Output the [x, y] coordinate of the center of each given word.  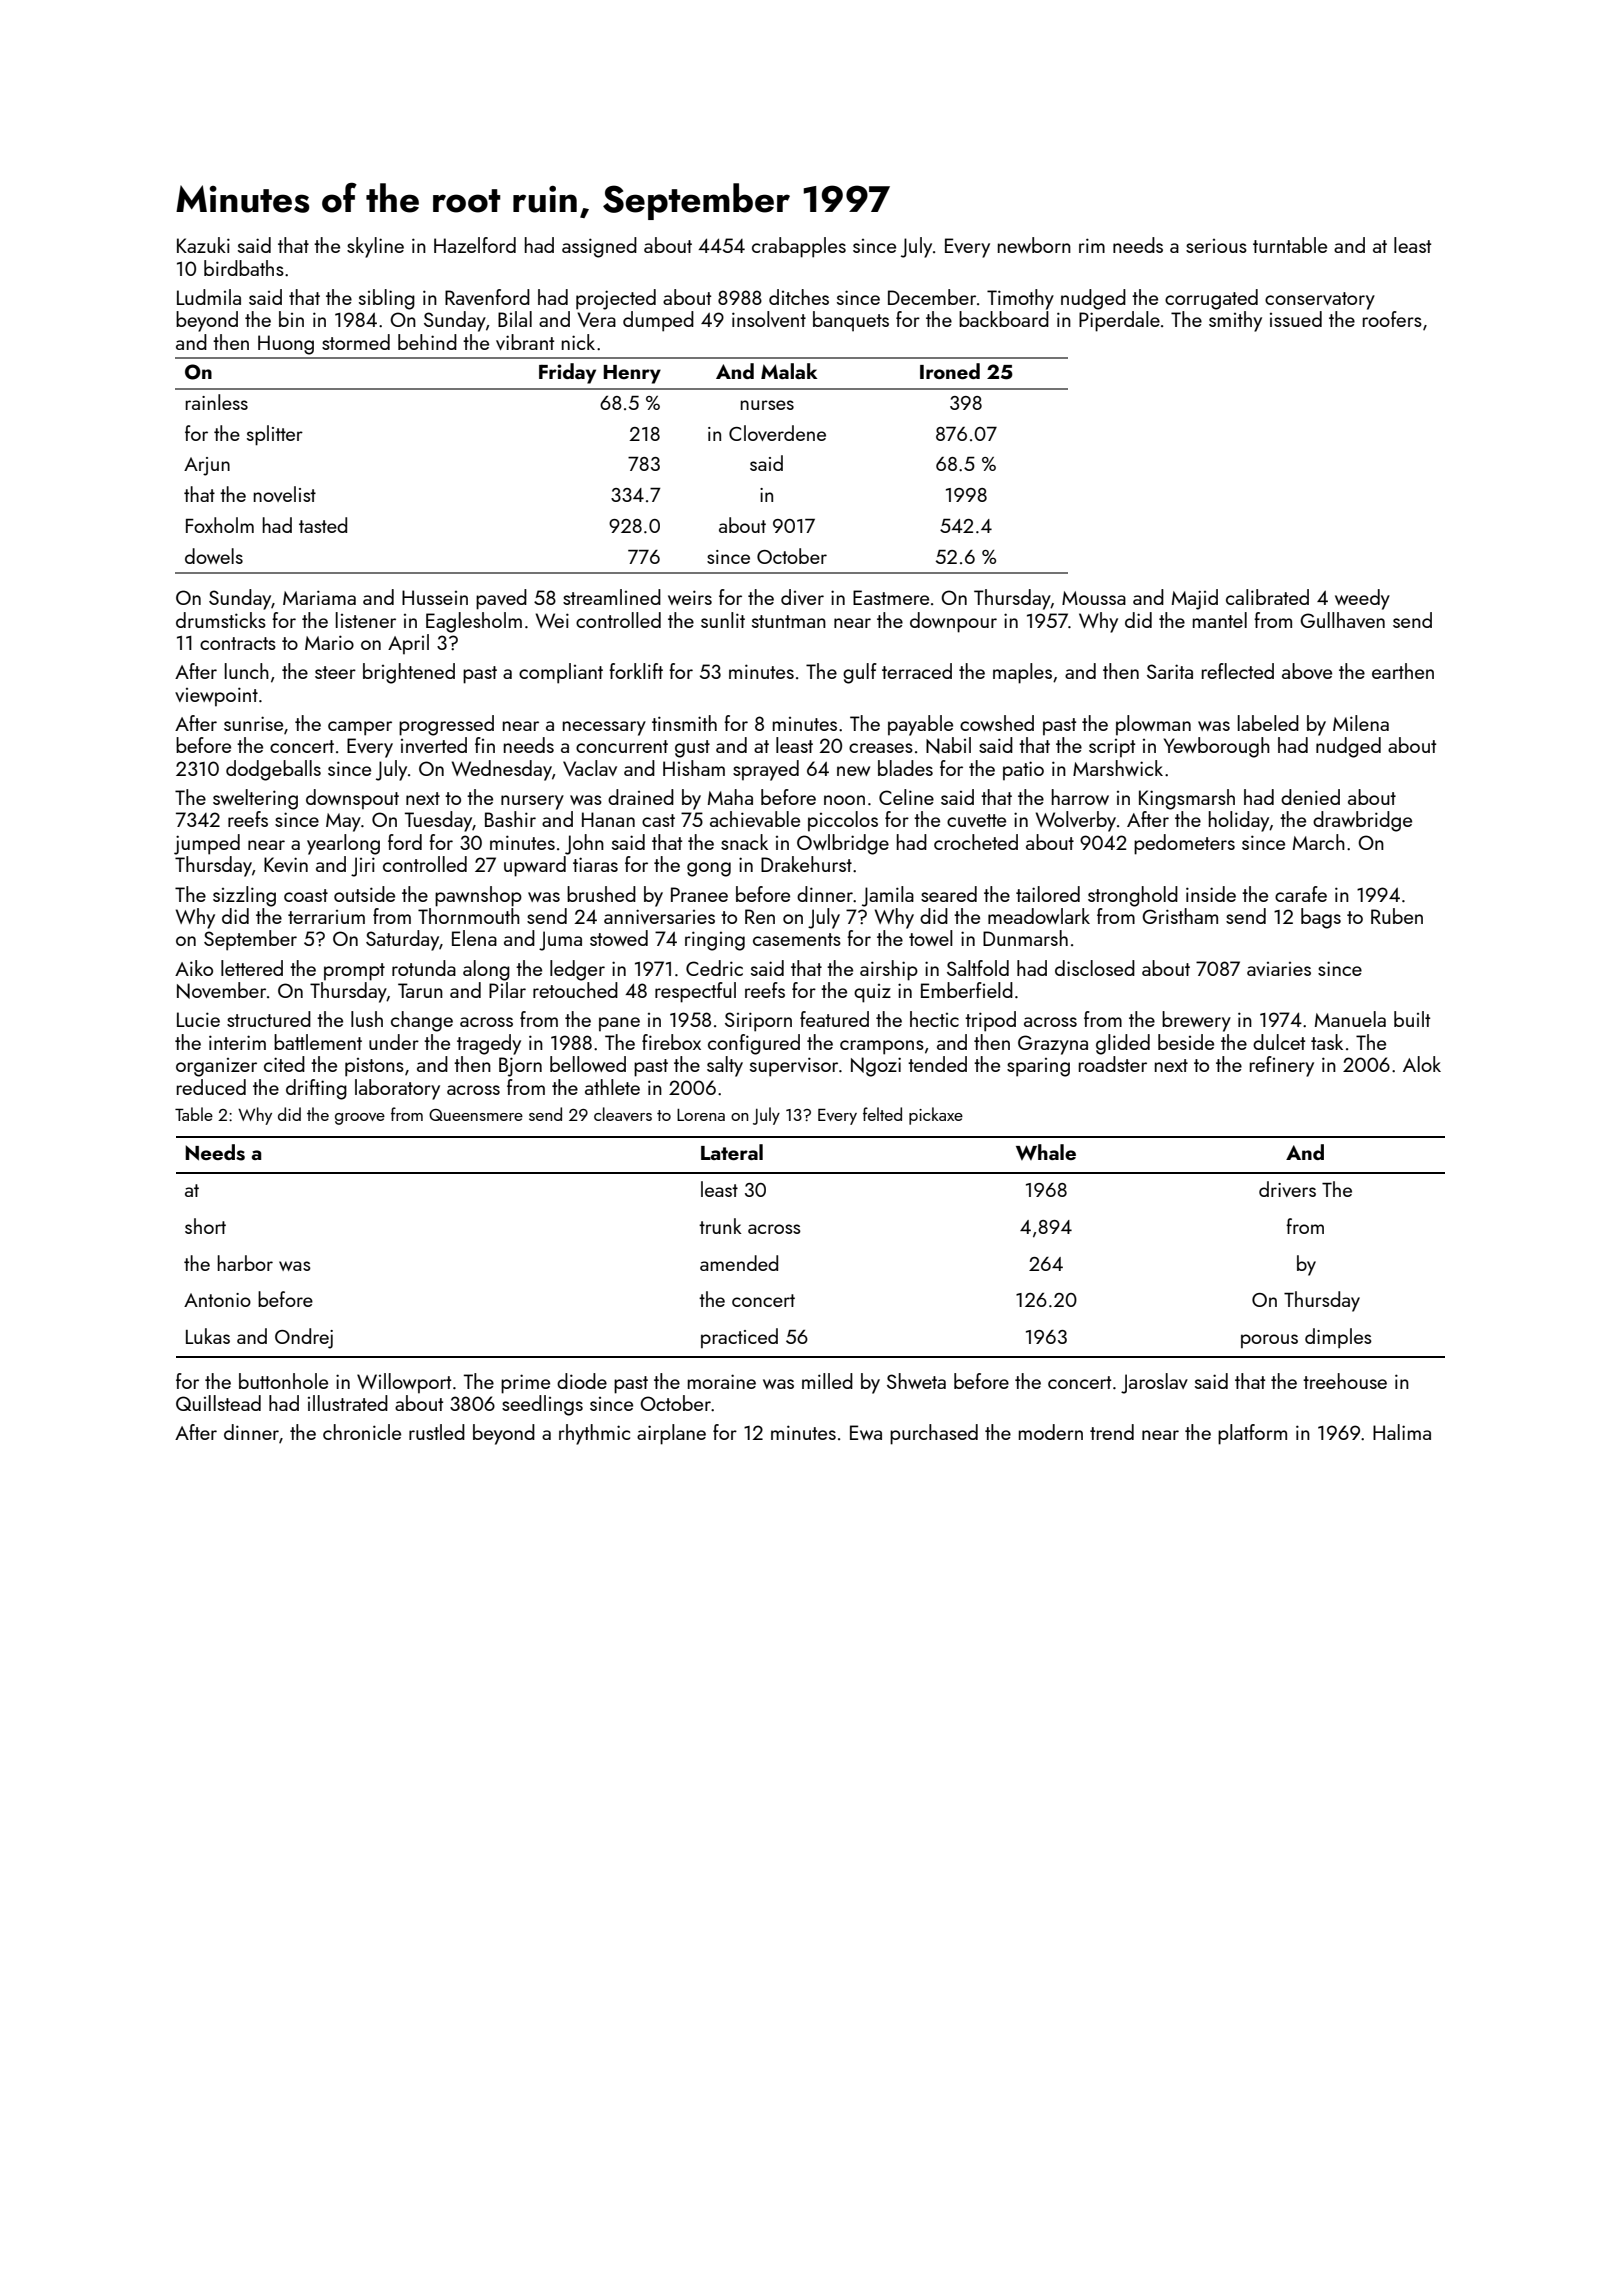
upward [535, 866]
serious [1216, 246]
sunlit [723, 620]
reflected [1238, 671]
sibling [387, 299]
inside [1211, 894]
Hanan [608, 819]
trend [1112, 1432]
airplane [671, 1434]
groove [360, 1119]
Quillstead [218, 1403]
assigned [599, 247]
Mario [329, 642]
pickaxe [936, 1116]
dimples [1338, 1338]
